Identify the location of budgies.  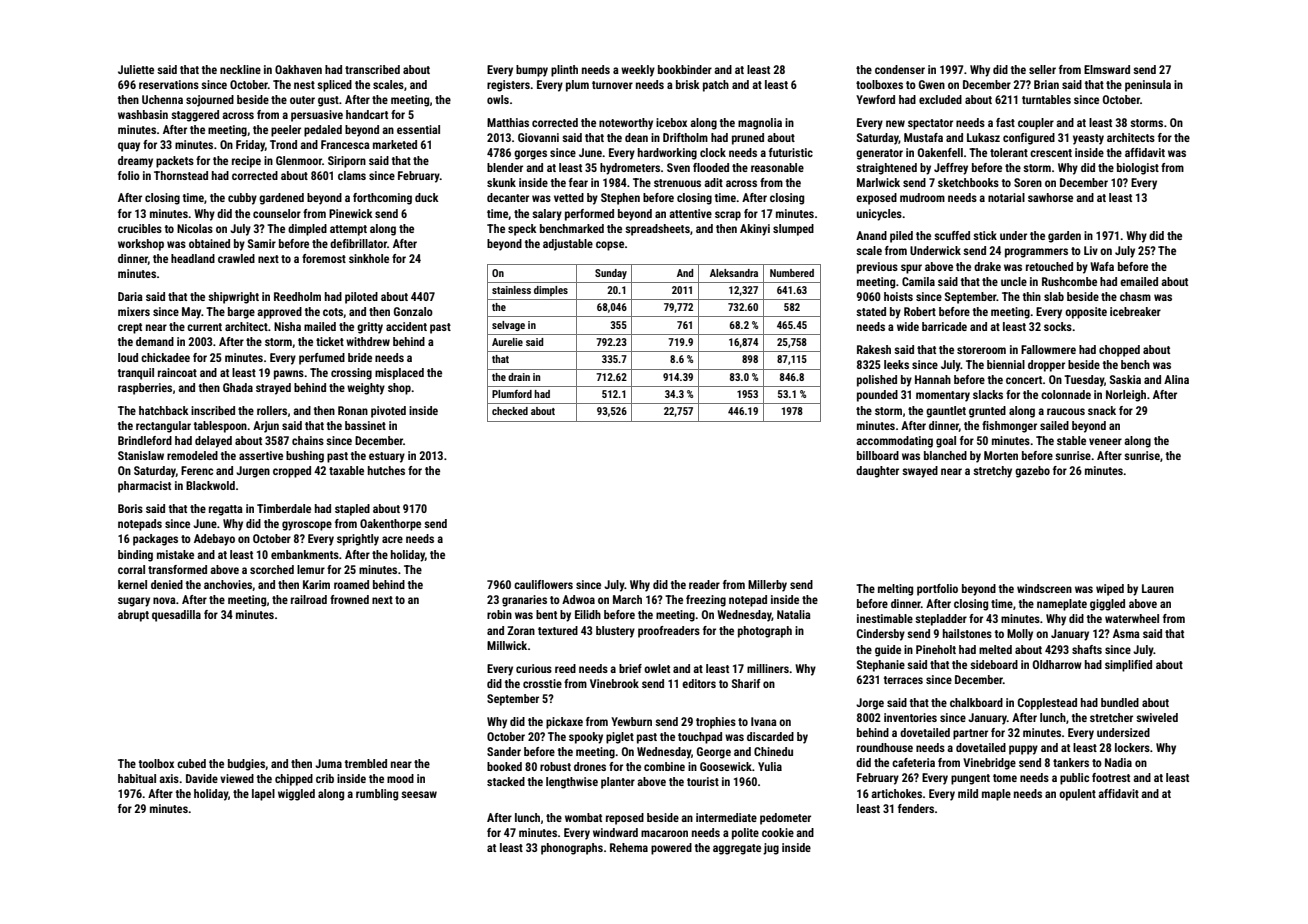
(246, 765).
